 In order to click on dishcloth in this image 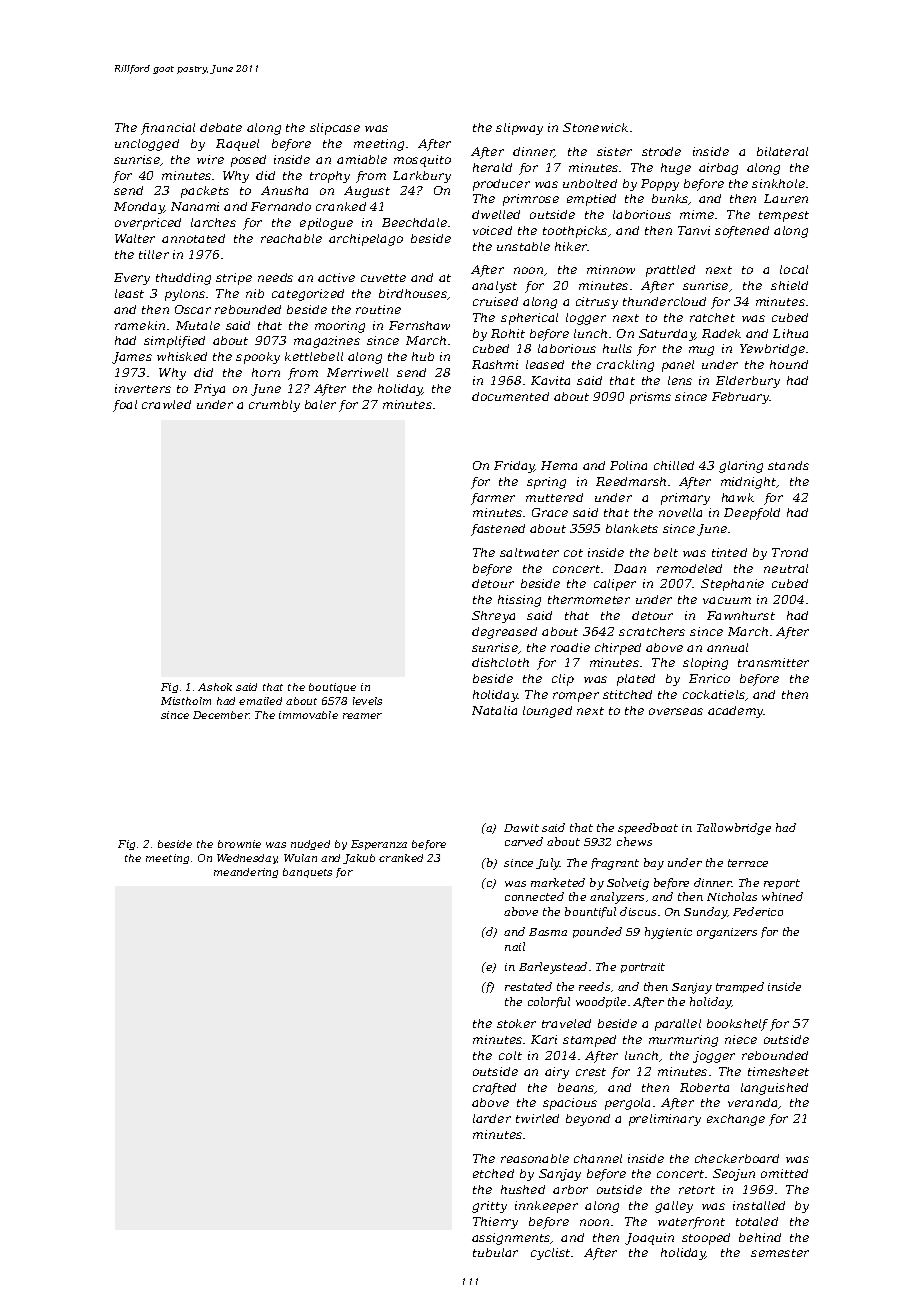, I will do `click(500, 662)`.
